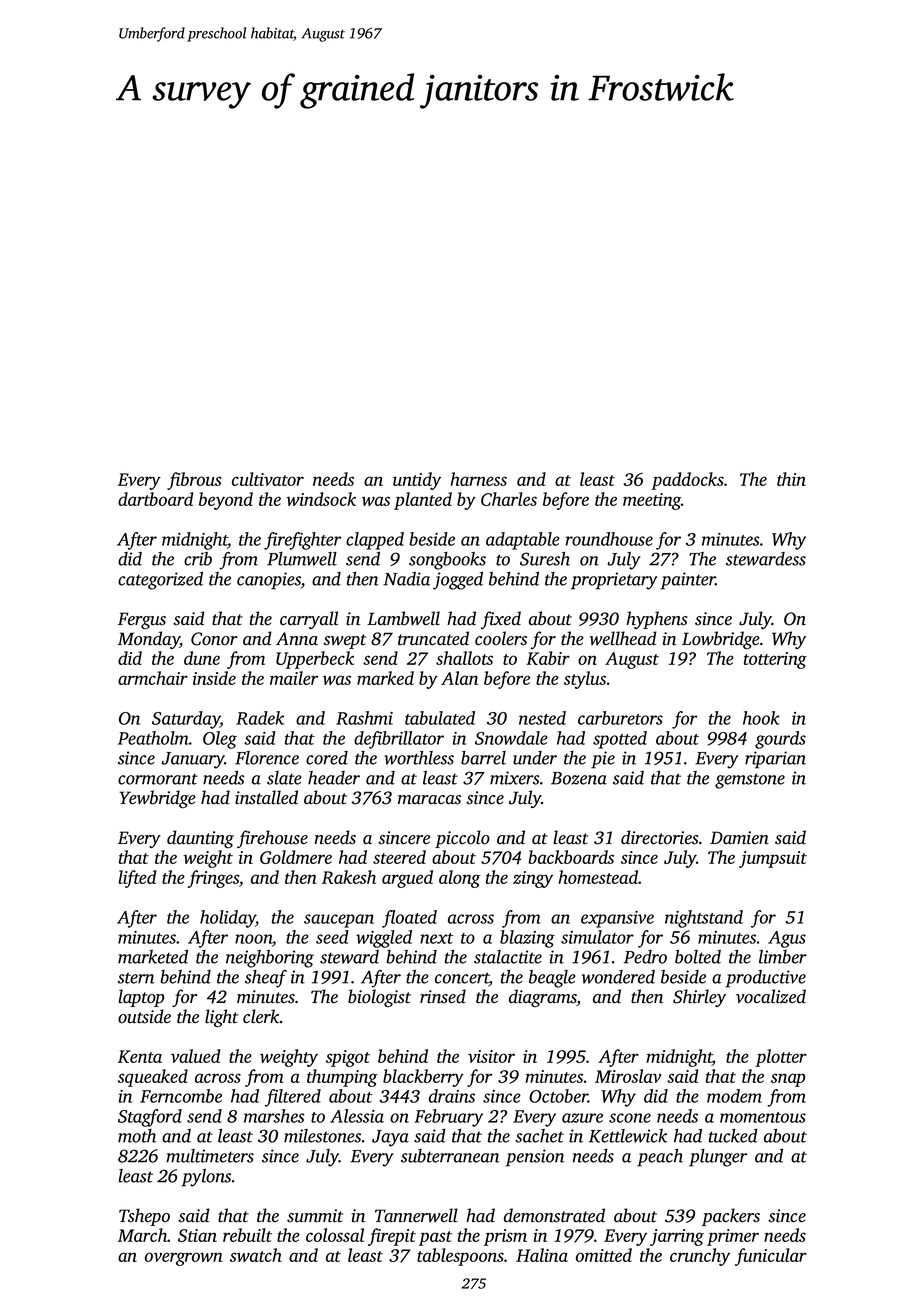  Describe the element at coordinates (614, 581) in the screenshot. I see `proprietary` at that location.
